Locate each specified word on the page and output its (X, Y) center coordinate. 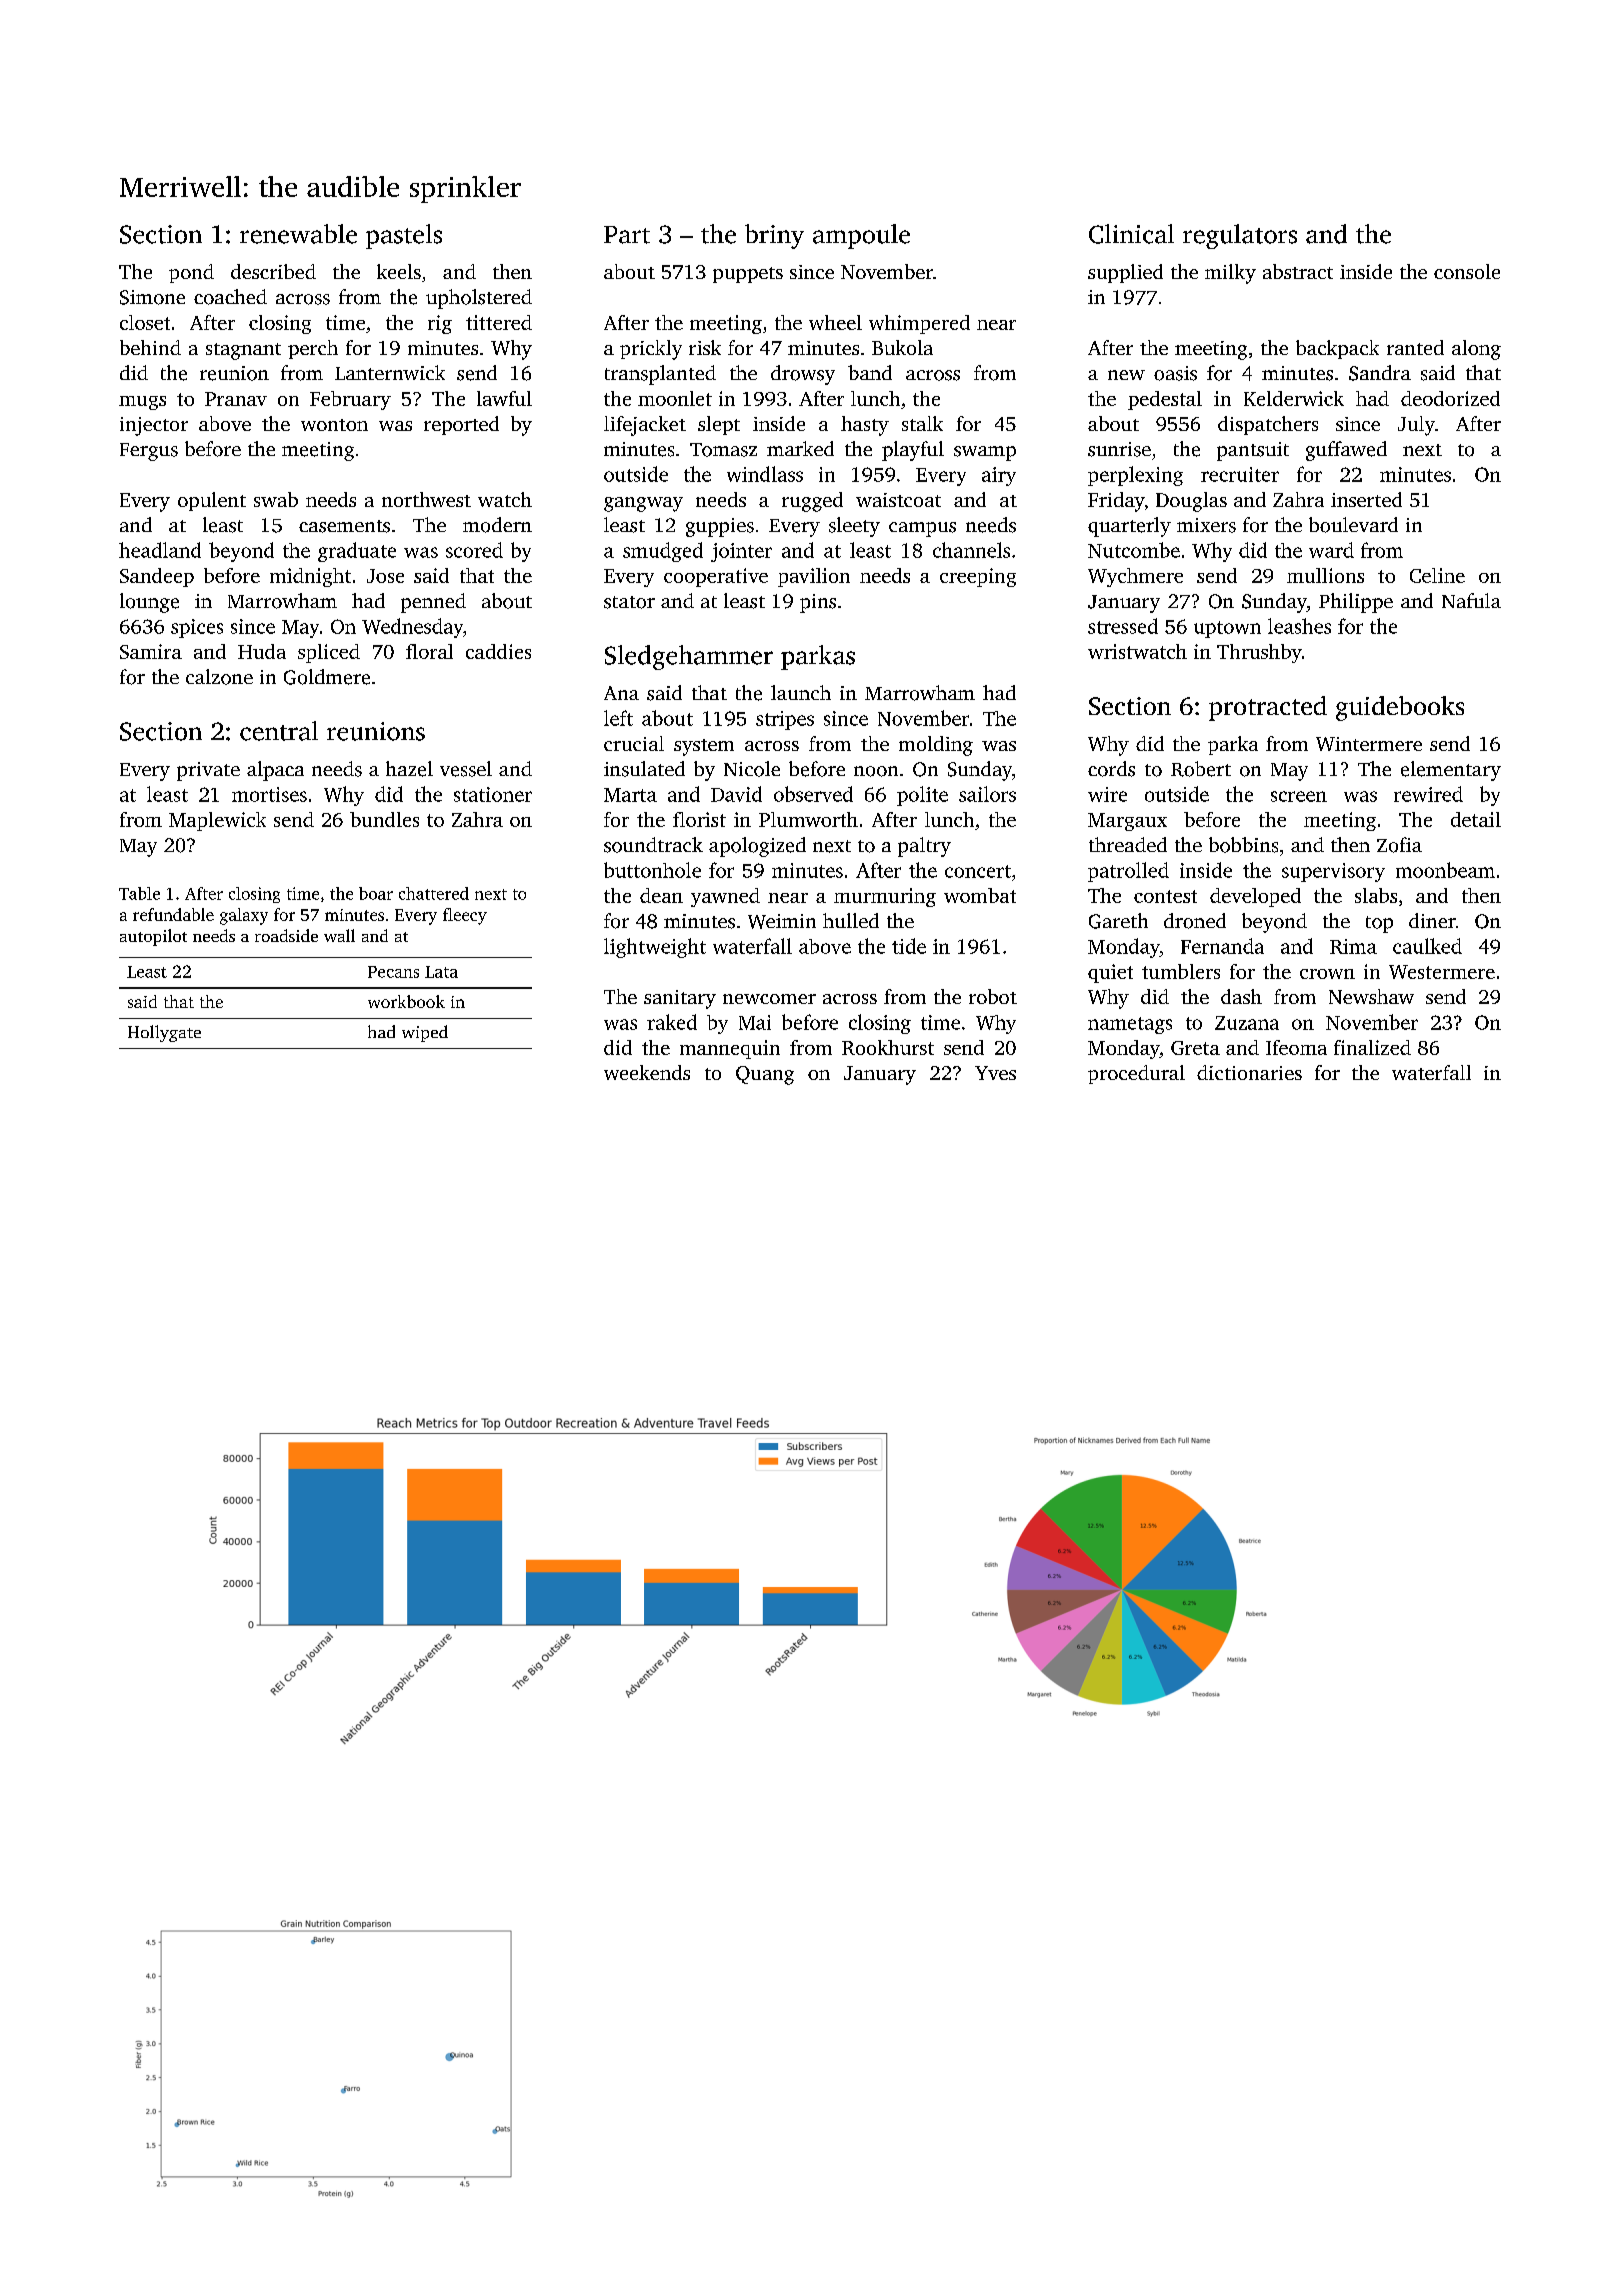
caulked (1427, 946)
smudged (663, 552)
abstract (1298, 271)
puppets (748, 275)
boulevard (1353, 525)
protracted (1268, 708)
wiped (425, 1033)
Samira (151, 651)
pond (191, 273)
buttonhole (652, 870)
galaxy (244, 916)
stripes (785, 720)
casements (344, 526)
